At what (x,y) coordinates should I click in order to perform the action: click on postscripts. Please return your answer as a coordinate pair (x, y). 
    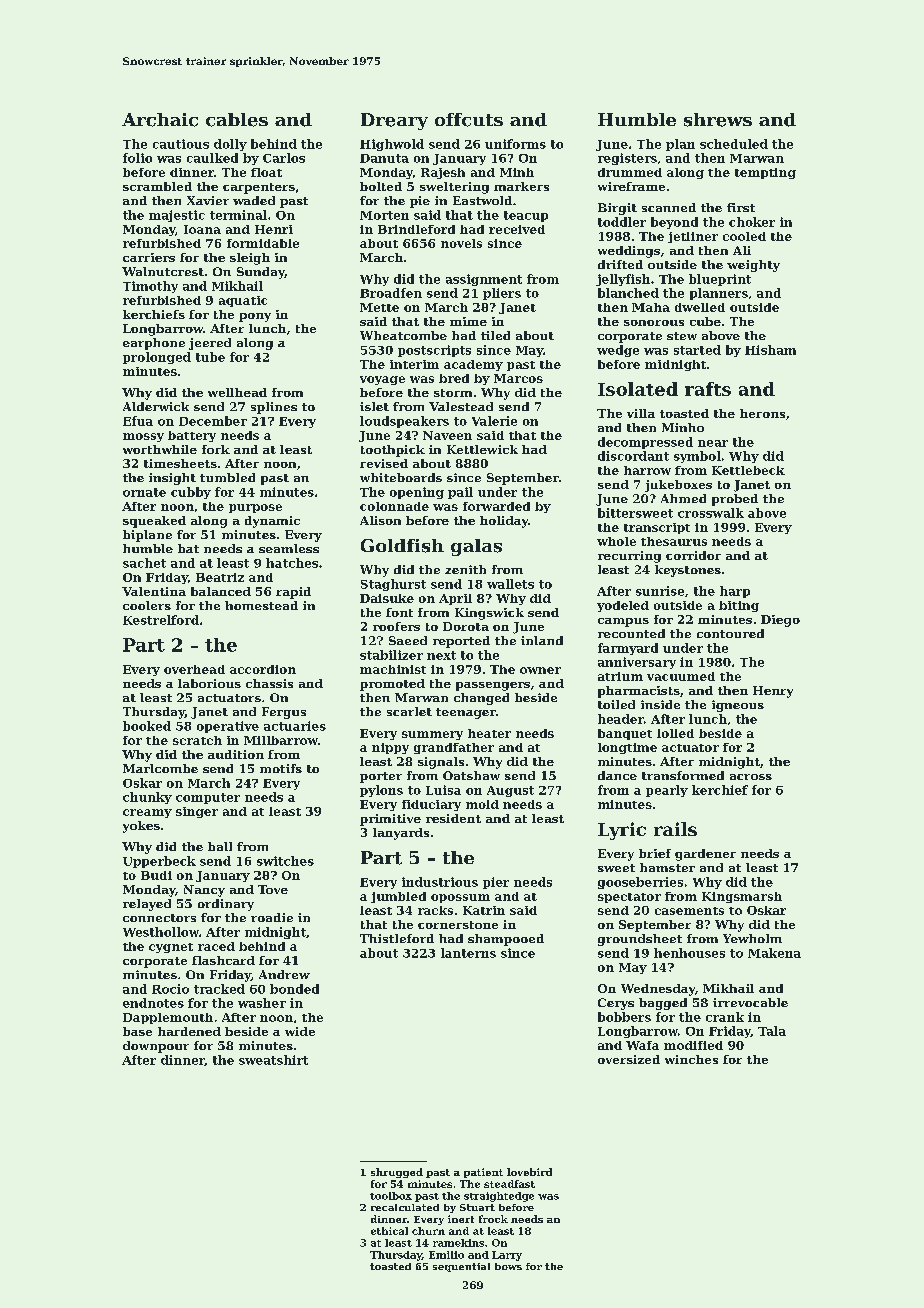
    Looking at the image, I should click on (434, 351).
